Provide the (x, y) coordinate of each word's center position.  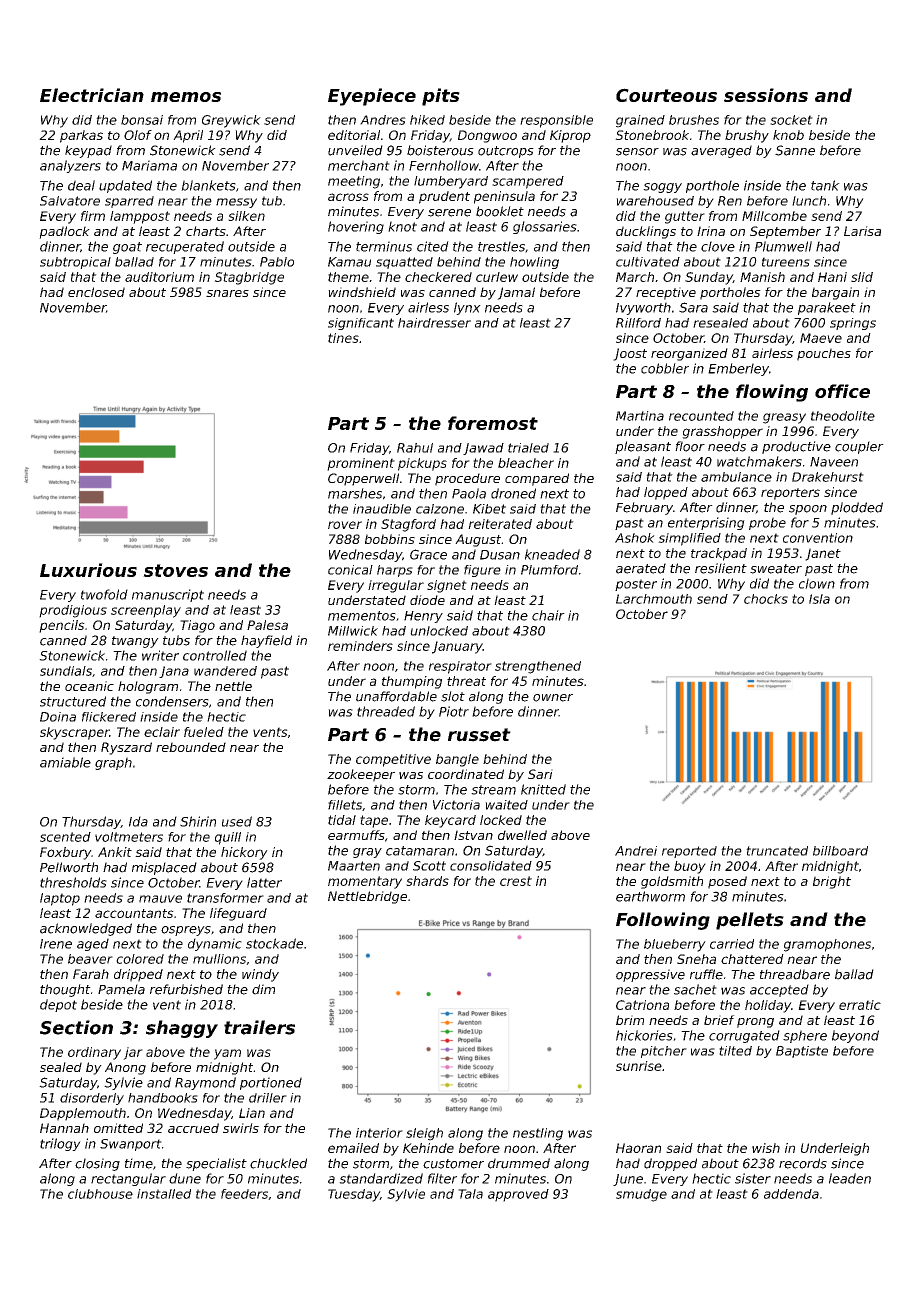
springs (853, 324)
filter (442, 1178)
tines (343, 338)
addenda (791, 1194)
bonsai (142, 120)
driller (268, 1098)
